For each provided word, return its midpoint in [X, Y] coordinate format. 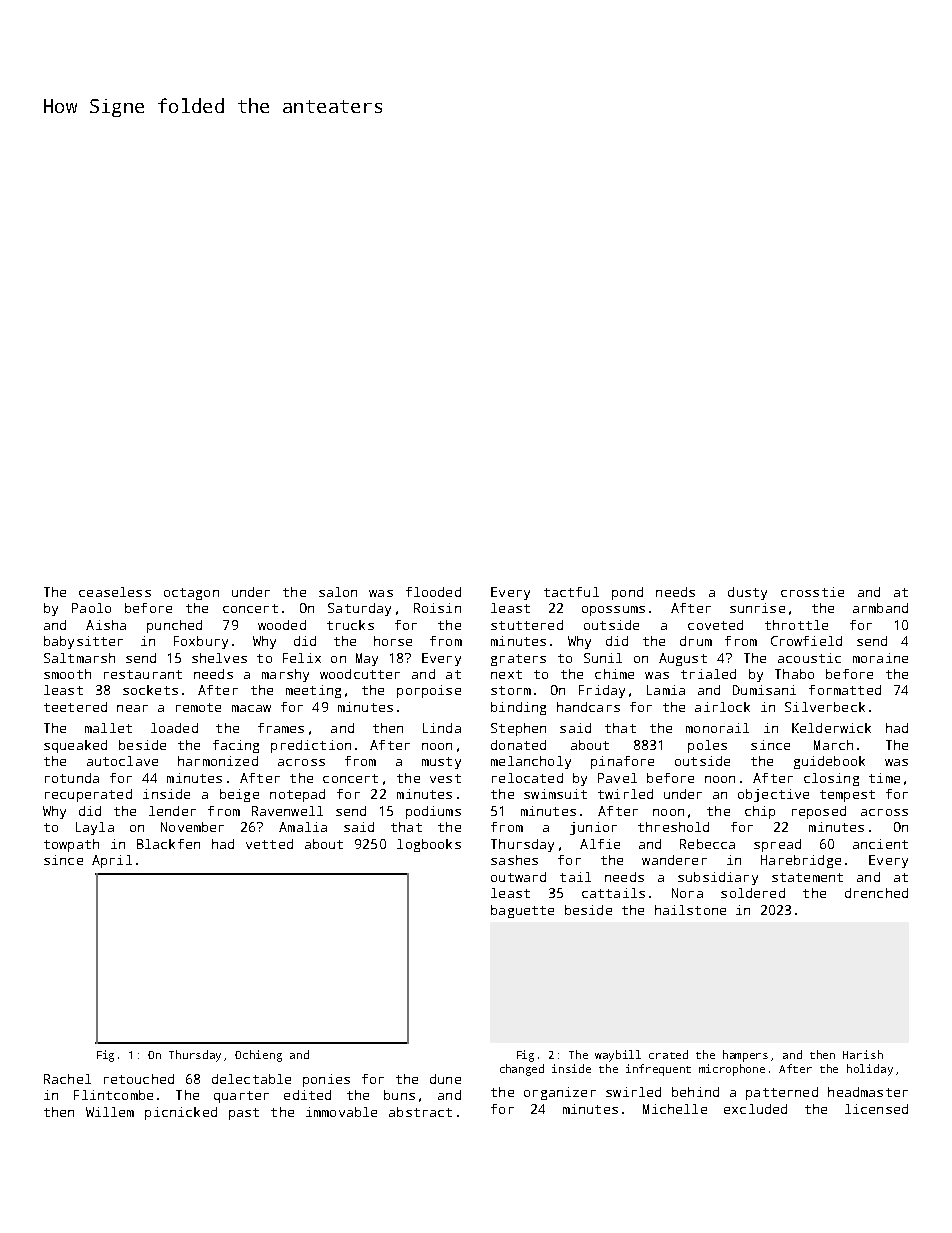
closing [831, 779]
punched [174, 626]
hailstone [690, 910]
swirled [633, 1092]
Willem [110, 1112]
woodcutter [360, 674]
